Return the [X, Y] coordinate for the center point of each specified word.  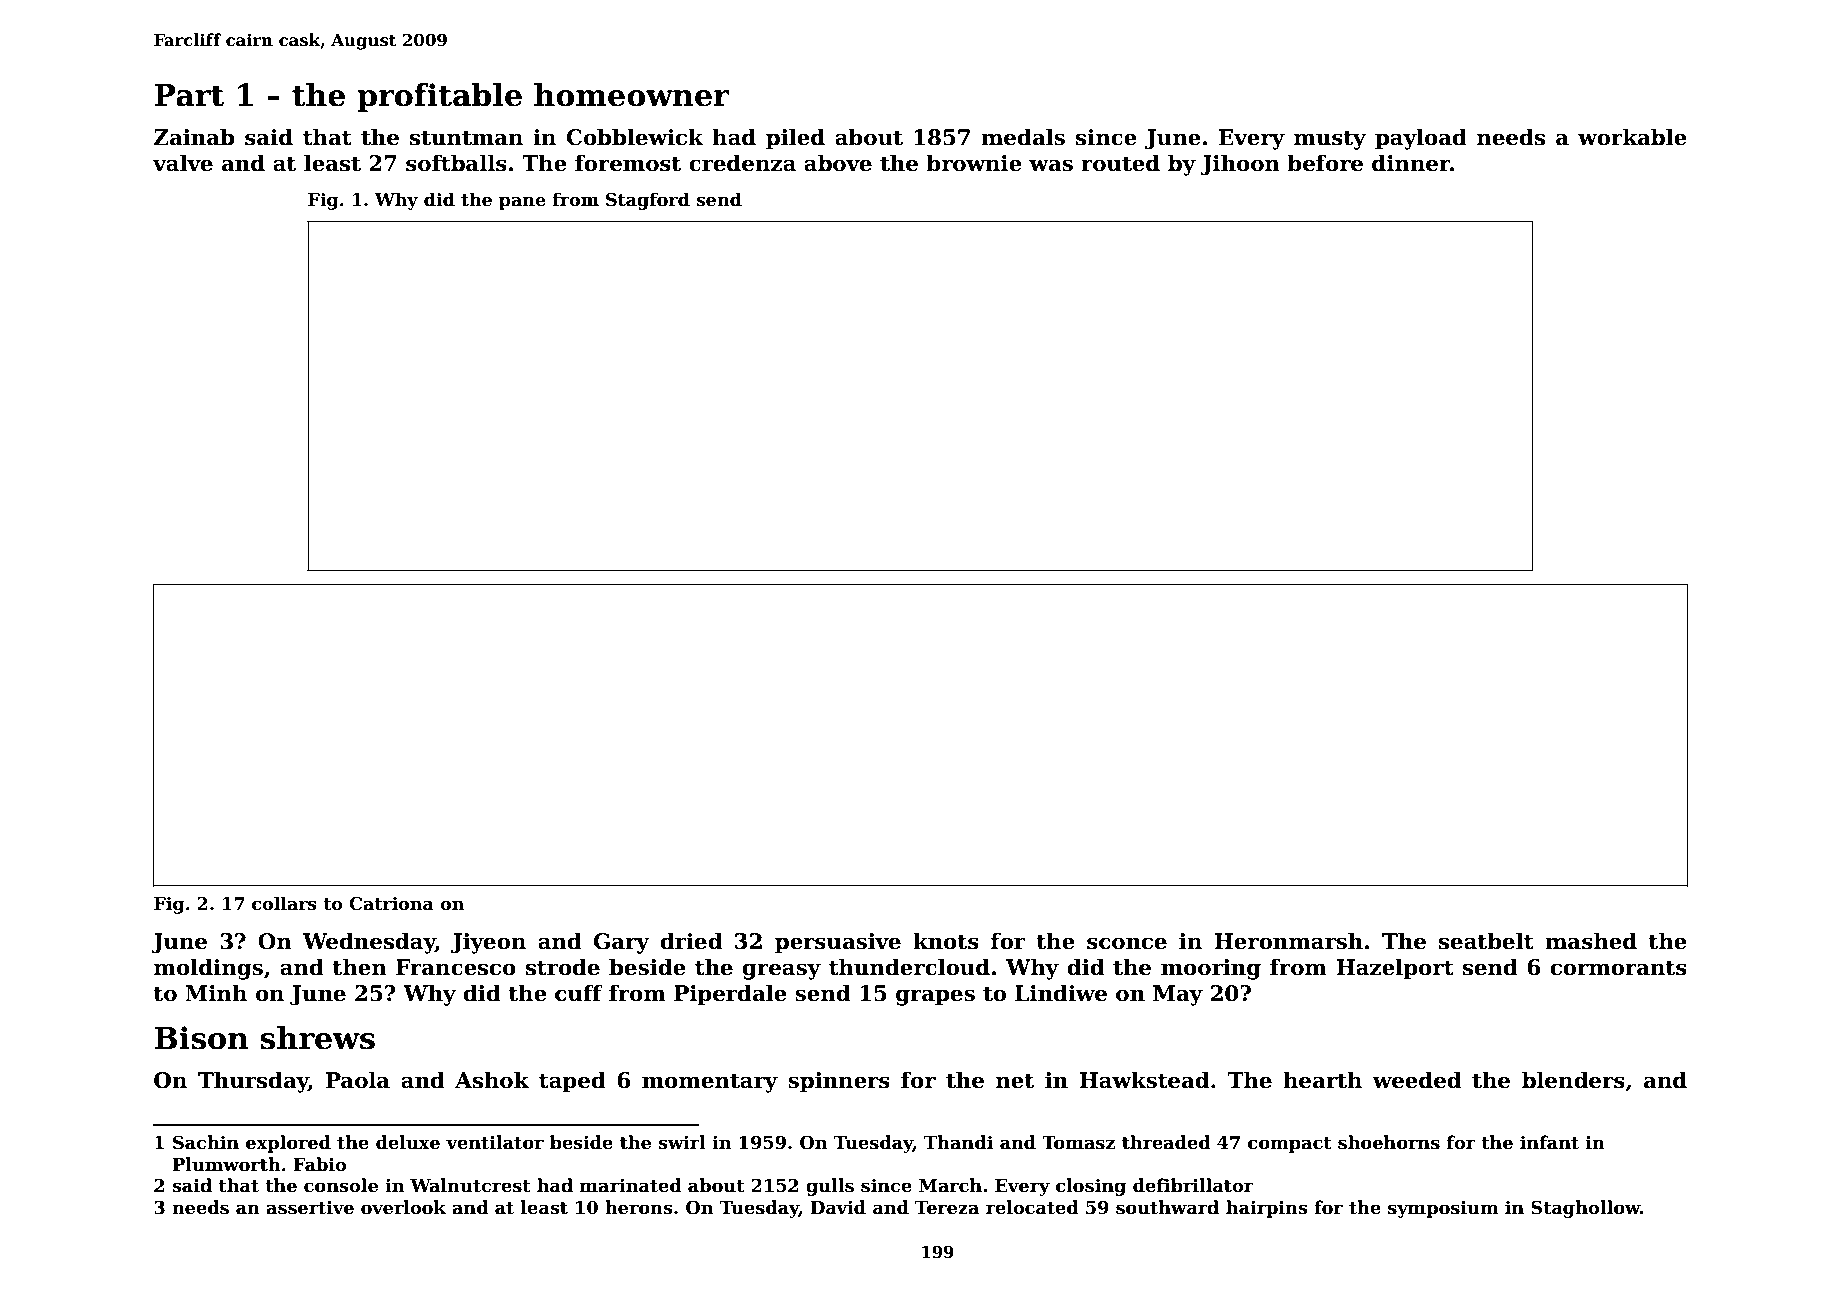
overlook [403, 1207]
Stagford [648, 201]
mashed [1591, 941]
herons [639, 1207]
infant [1549, 1142]
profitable [439, 97]
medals [1023, 137]
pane [522, 203]
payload [1421, 139]
